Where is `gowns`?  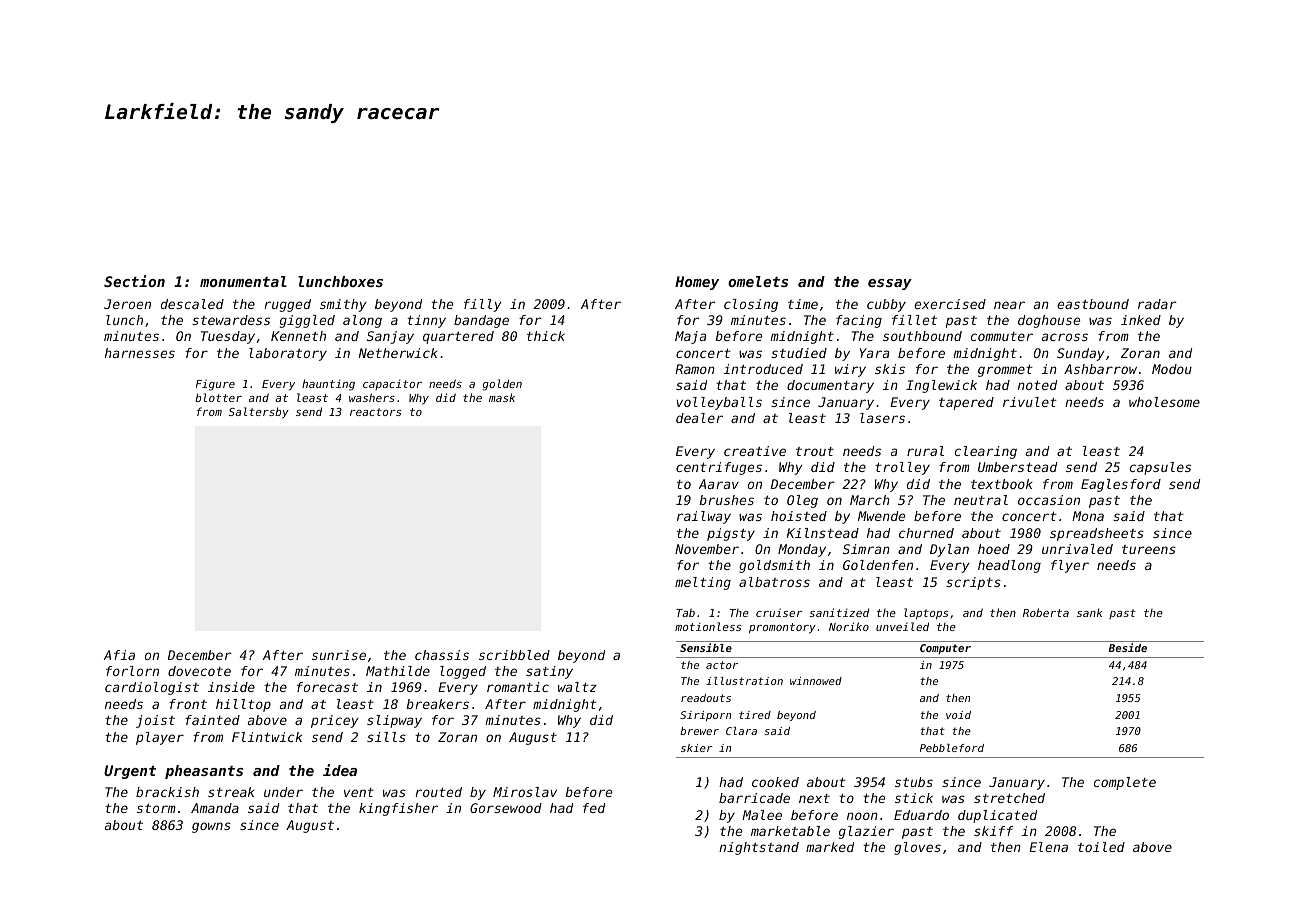
gowns is located at coordinates (211, 827).
